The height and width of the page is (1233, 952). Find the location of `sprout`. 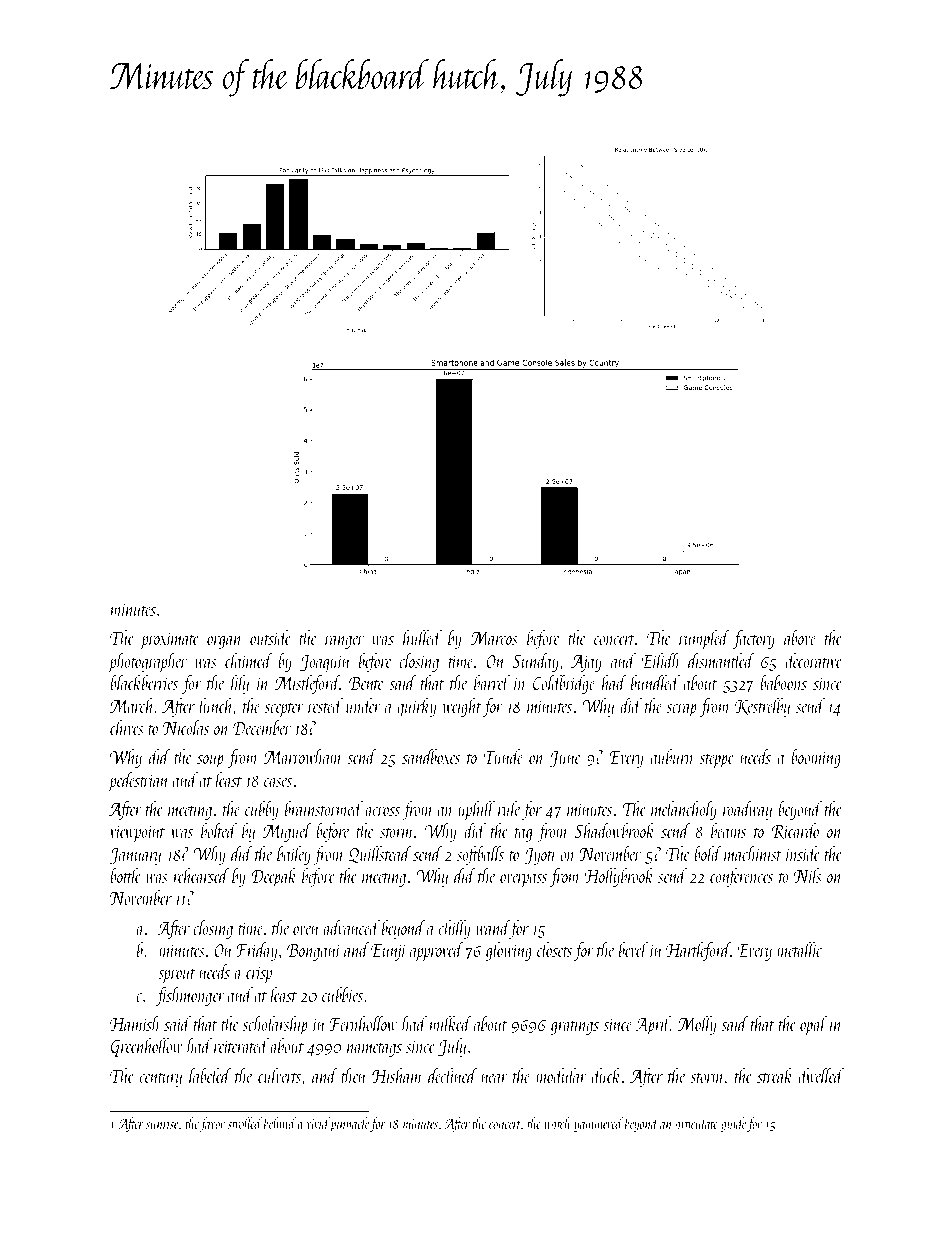

sprout is located at coordinates (176, 976).
